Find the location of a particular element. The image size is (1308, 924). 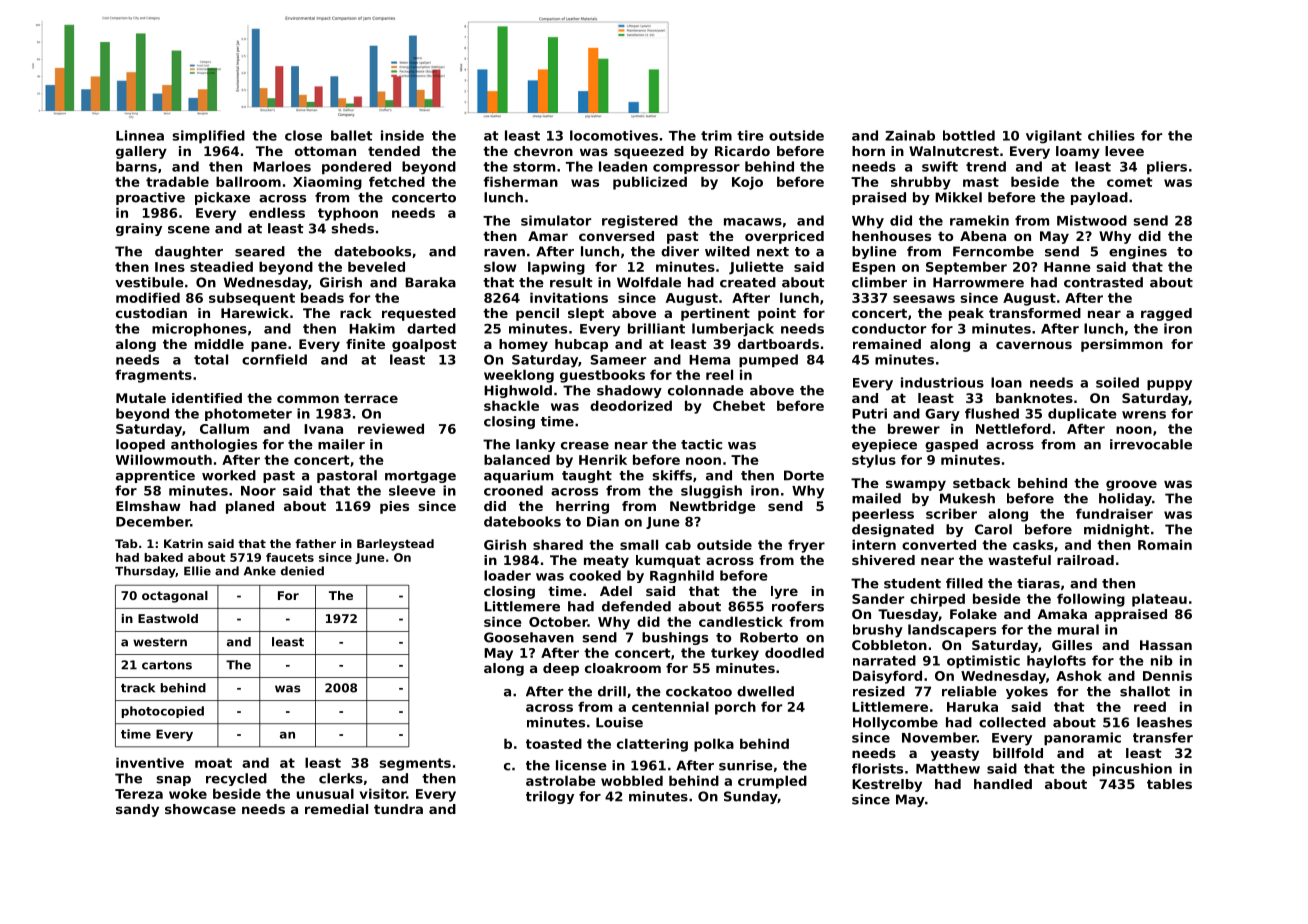

mast is located at coordinates (981, 182).
